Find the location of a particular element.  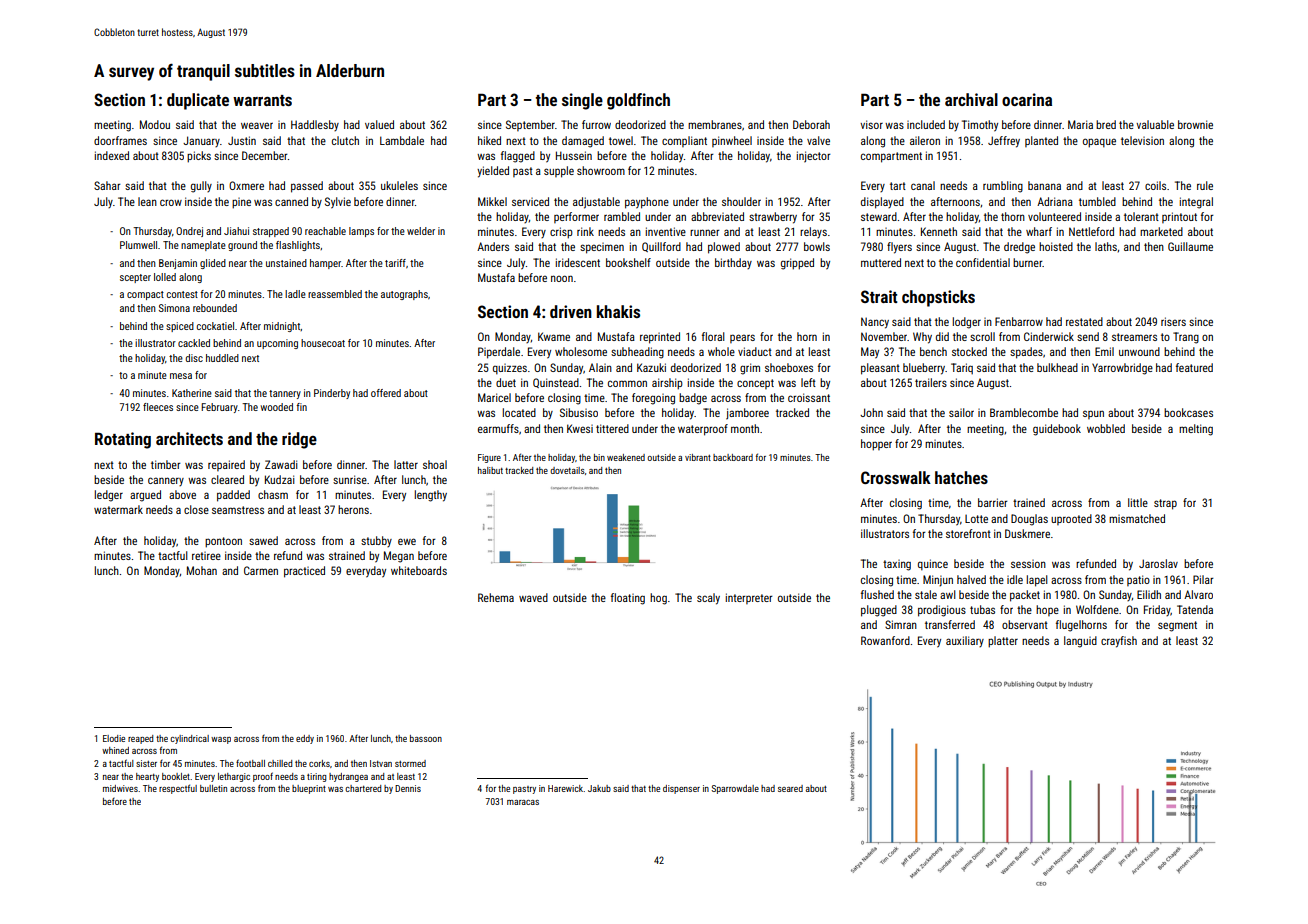

bookcases is located at coordinates (1188, 412).
